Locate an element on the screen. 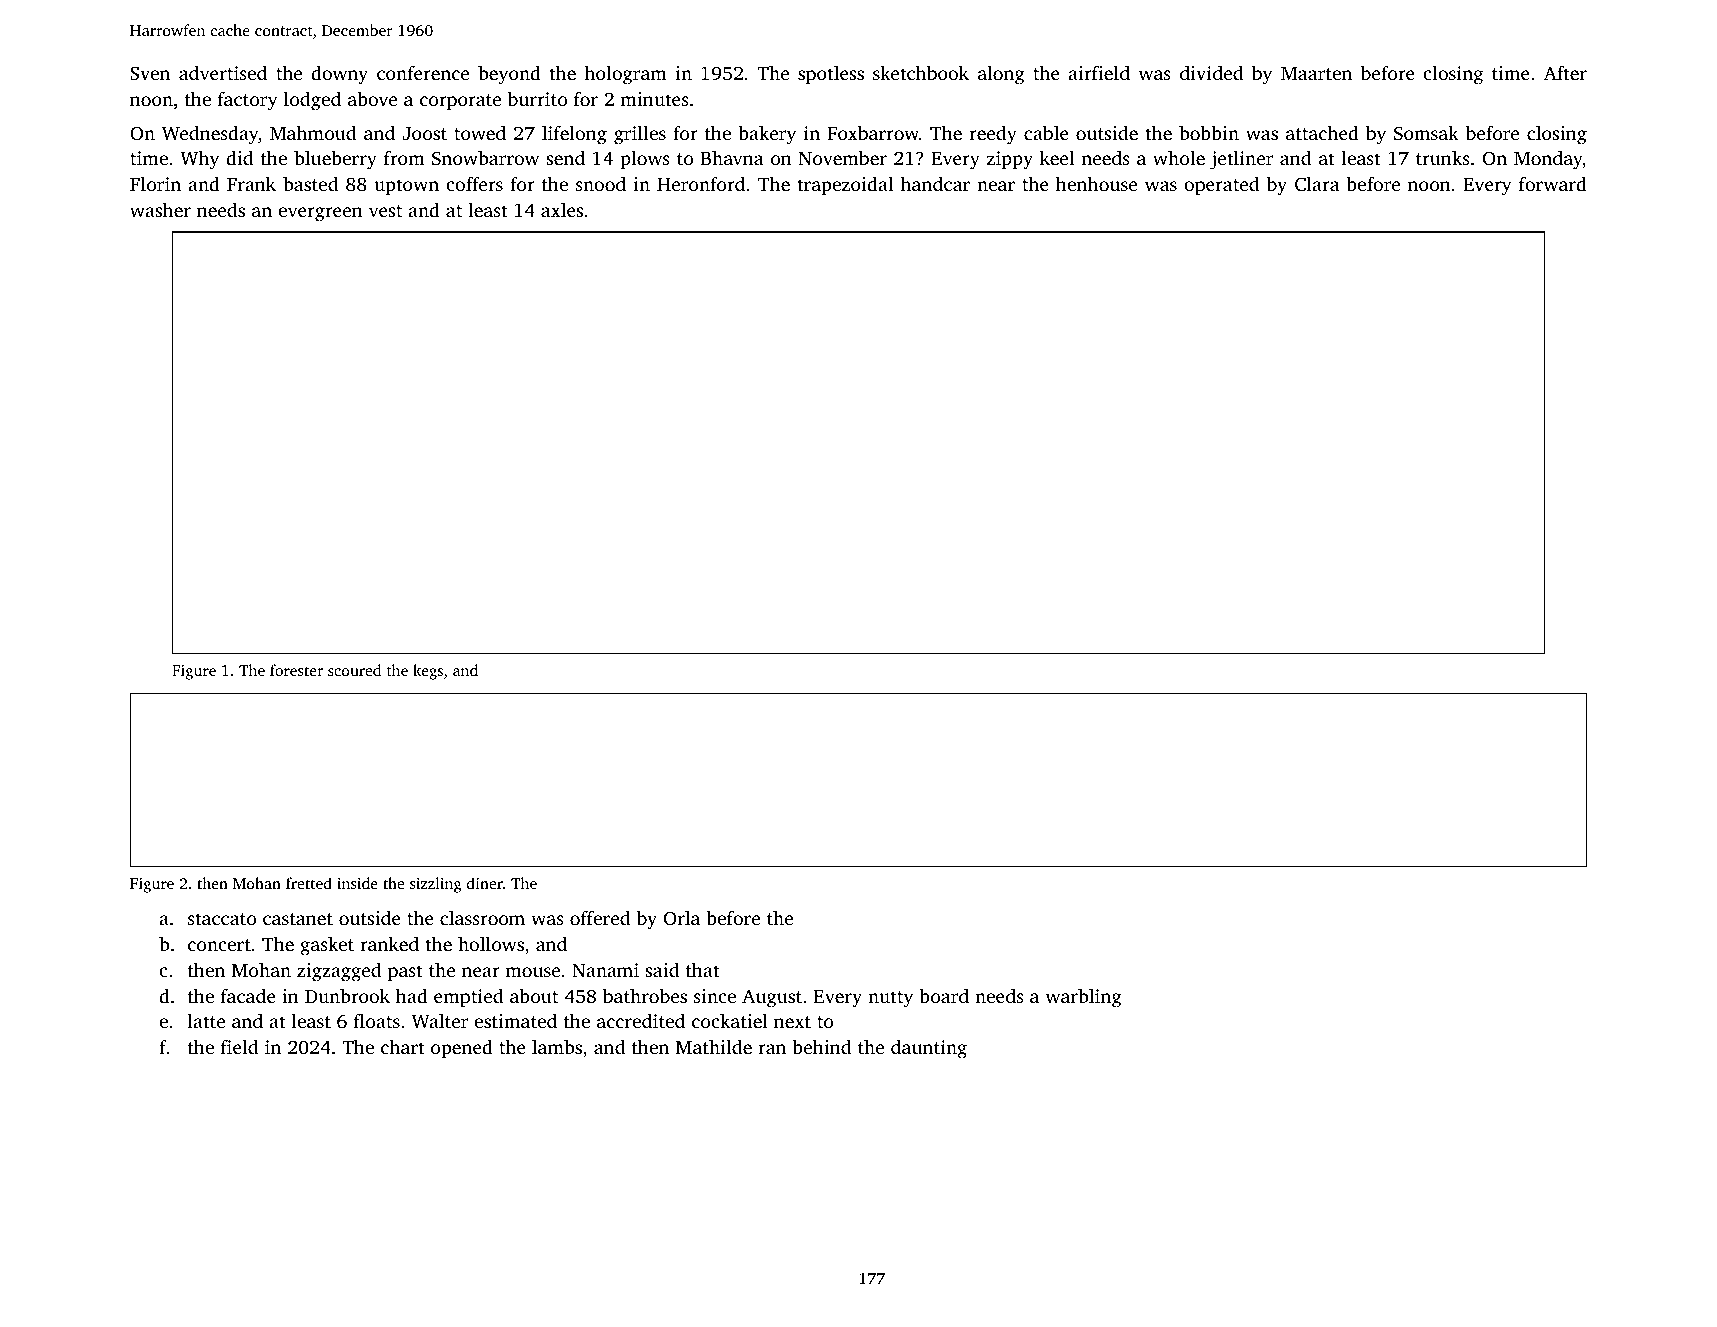 The width and height of the screenshot is (1717, 1327). washer is located at coordinates (160, 209).
